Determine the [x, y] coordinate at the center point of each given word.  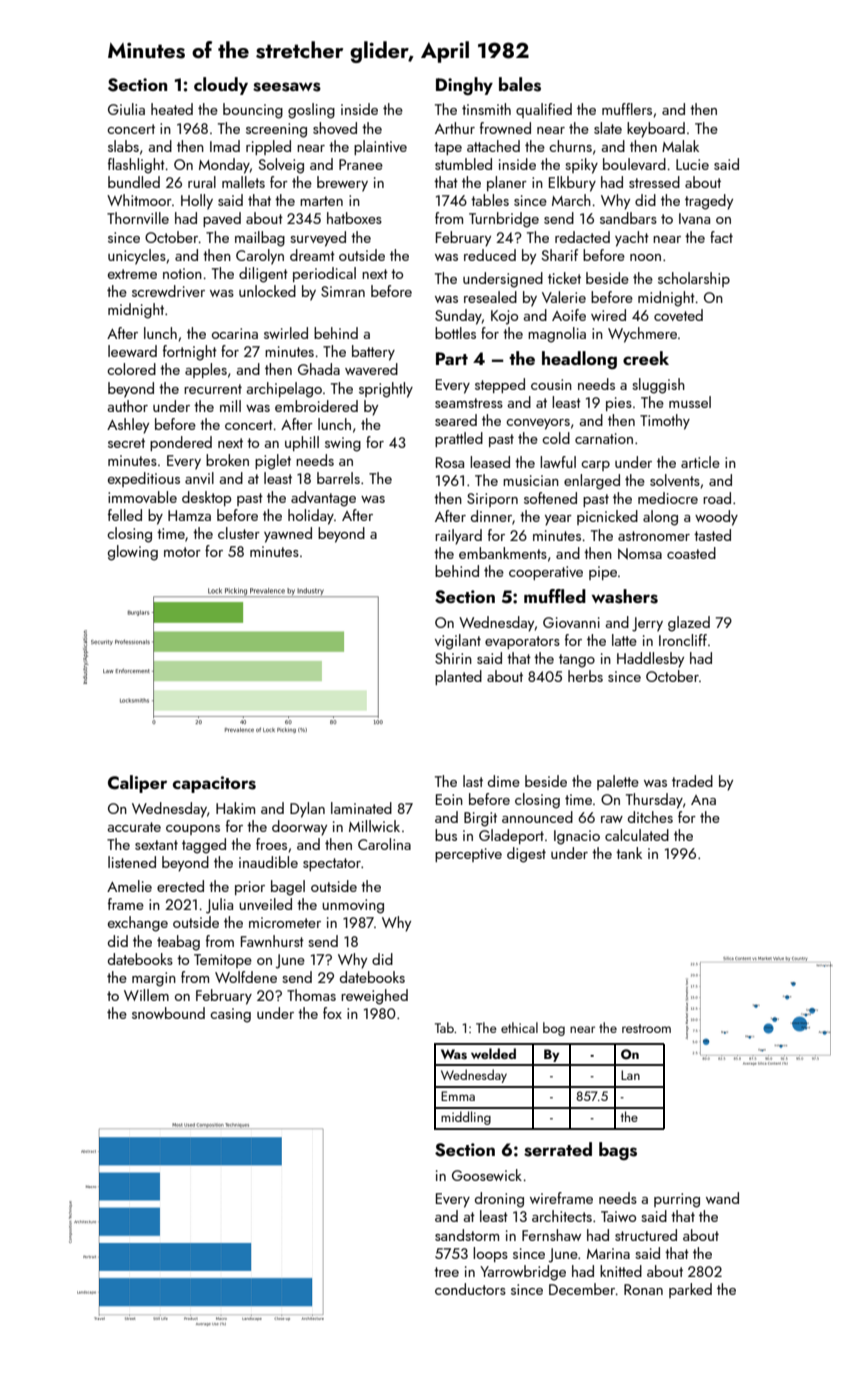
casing [230, 1015]
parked [690, 1290]
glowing [133, 553]
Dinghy [464, 86]
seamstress [469, 403]
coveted [678, 315]
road [717, 498]
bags [618, 1151]
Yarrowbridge [523, 1273]
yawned [288, 535]
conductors [470, 1289]
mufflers [627, 109]
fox [332, 1013]
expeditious [144, 479]
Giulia [126, 109]
